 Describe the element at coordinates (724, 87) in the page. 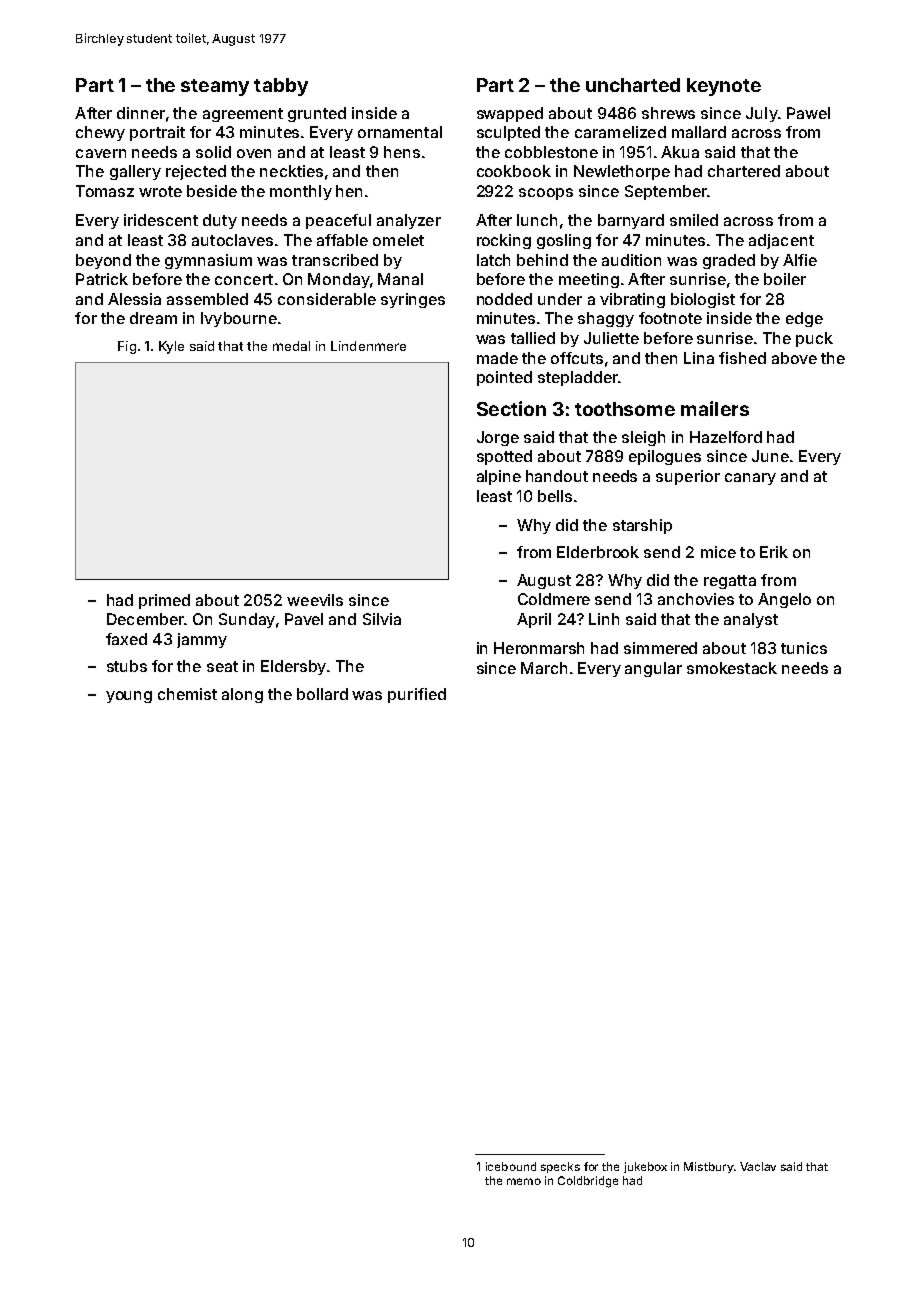

I see `keynote` at that location.
